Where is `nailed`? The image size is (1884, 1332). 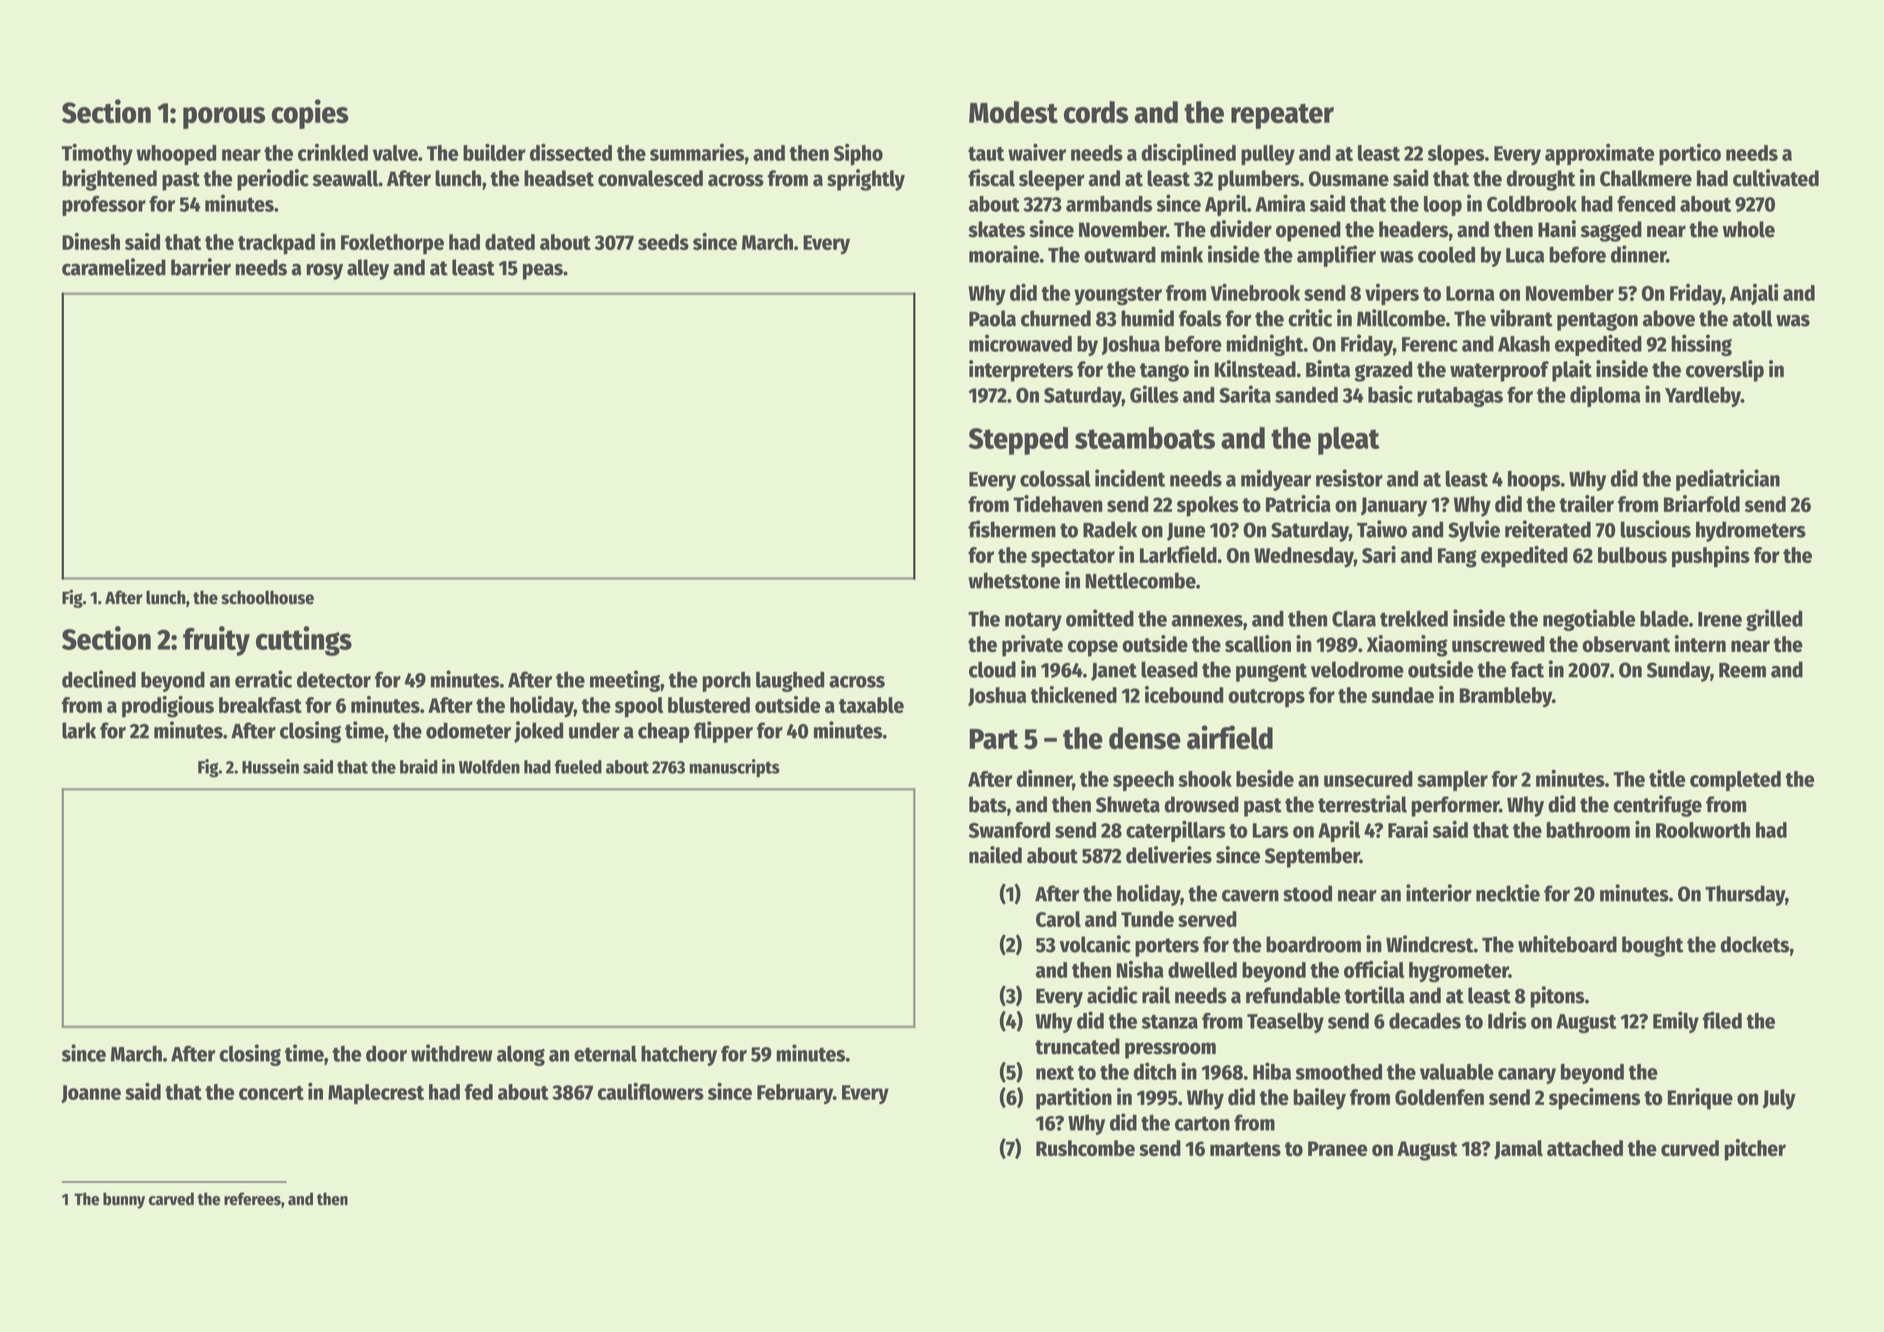 nailed is located at coordinates (995, 855).
